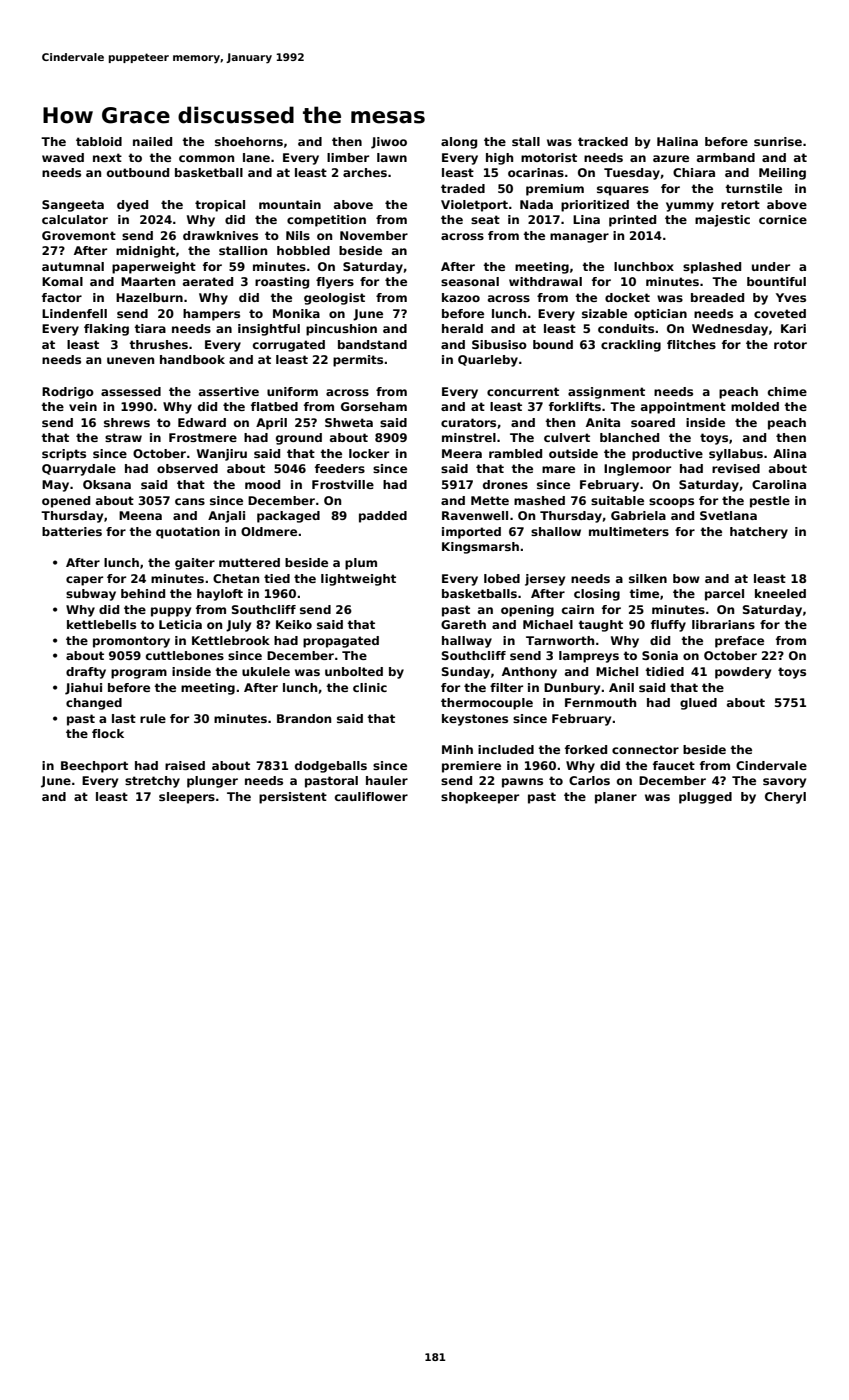 Image resolution: width=849 pixels, height=1400 pixels. I want to click on sleepers, so click(187, 798).
